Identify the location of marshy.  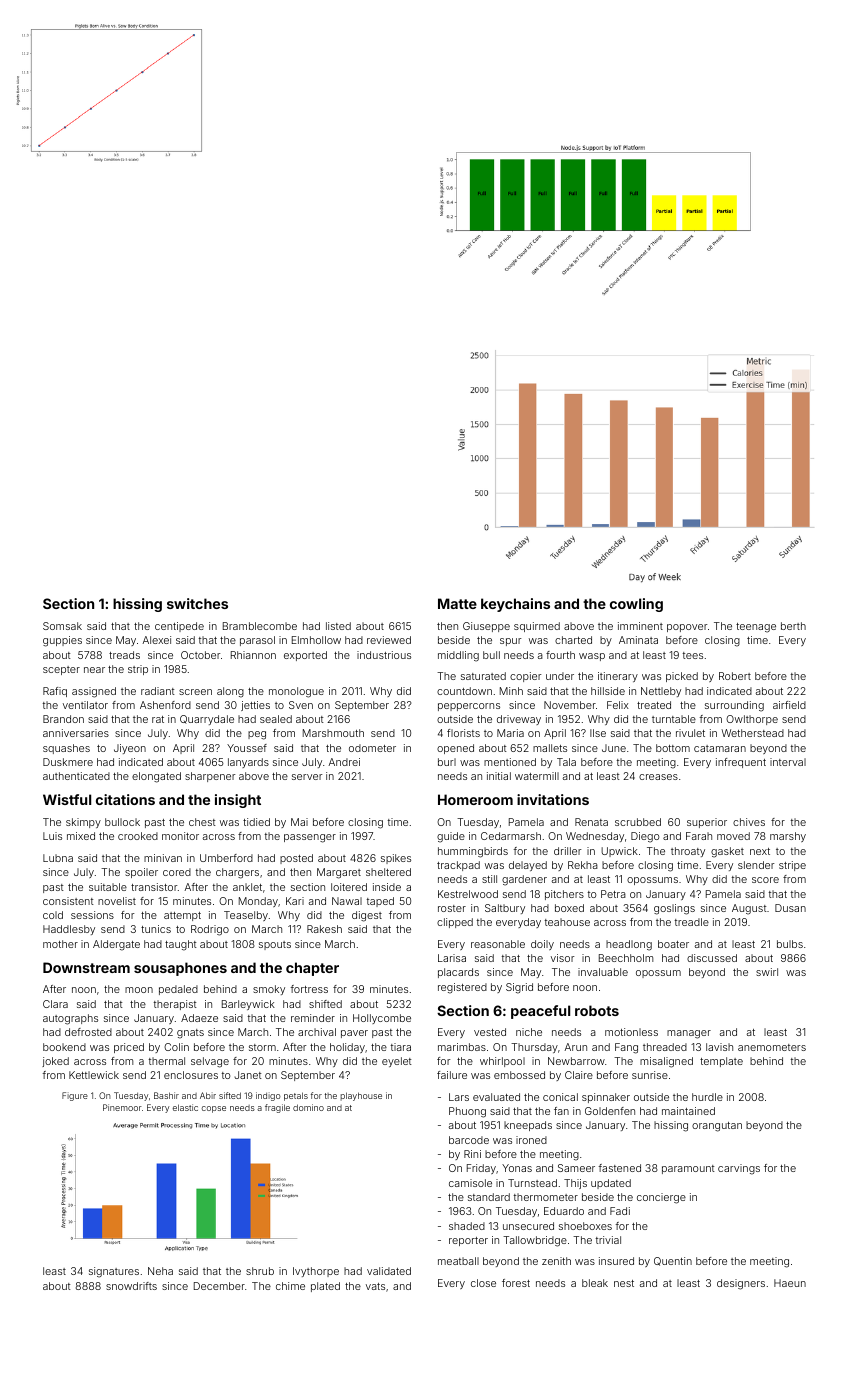
(788, 837).
